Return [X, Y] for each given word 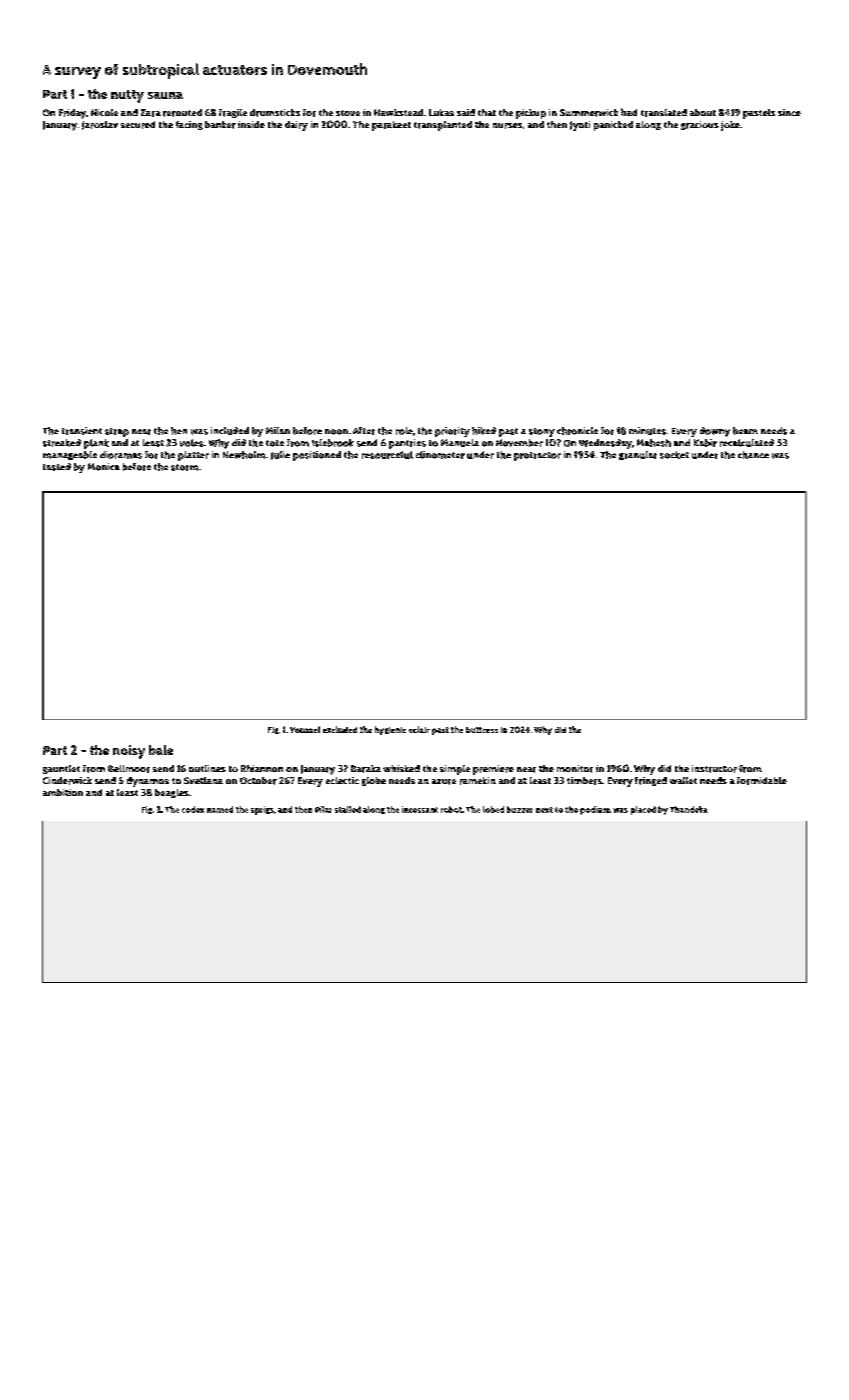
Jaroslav [100, 125]
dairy [296, 126]
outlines [207, 768]
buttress [482, 730]
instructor [714, 769]
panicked [613, 126]
